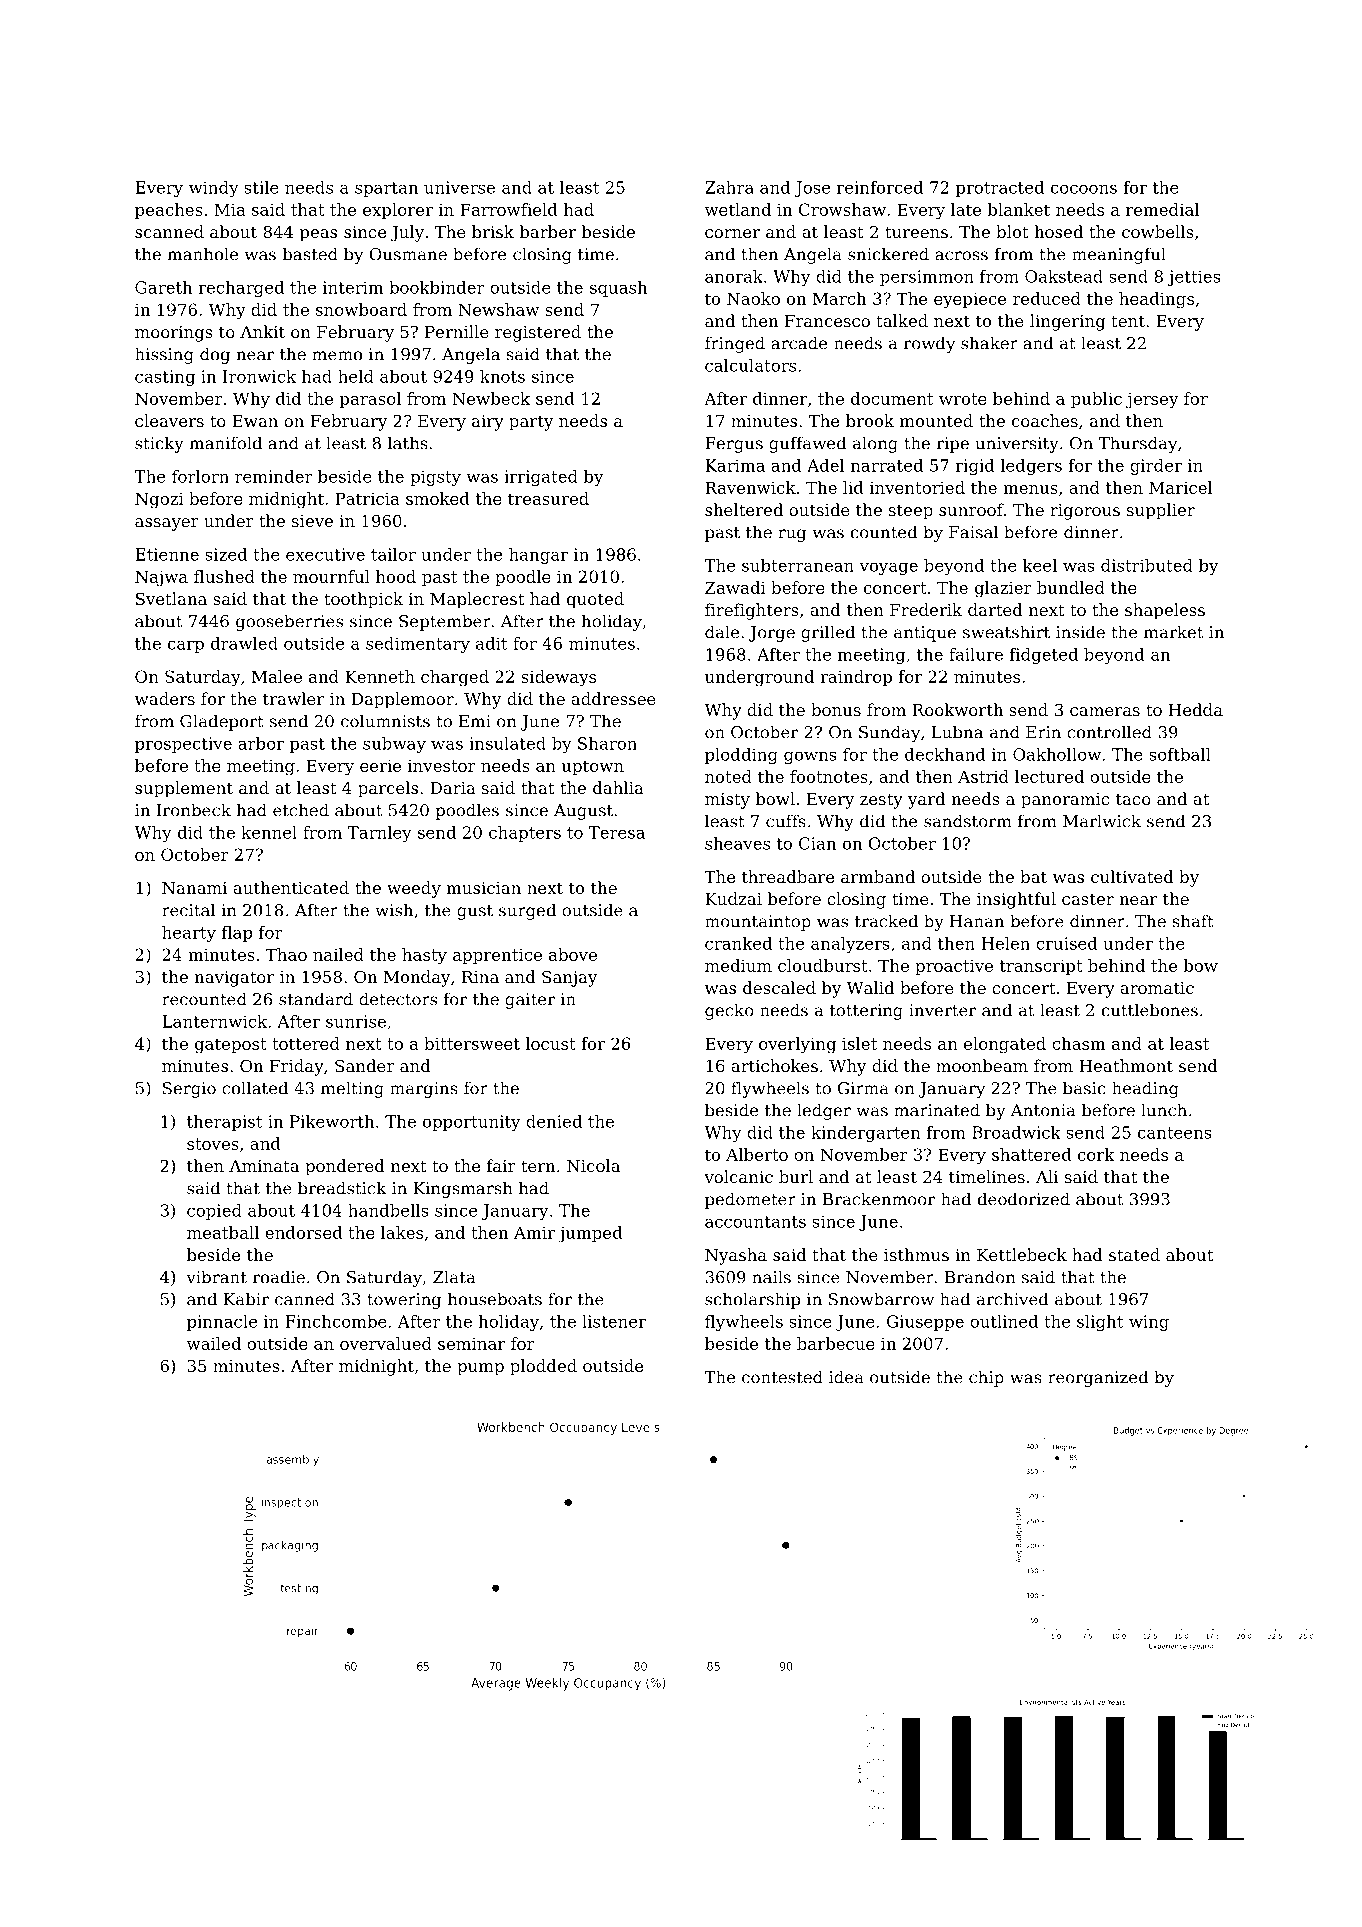  I want to click on cuttlebones, so click(1150, 1010).
